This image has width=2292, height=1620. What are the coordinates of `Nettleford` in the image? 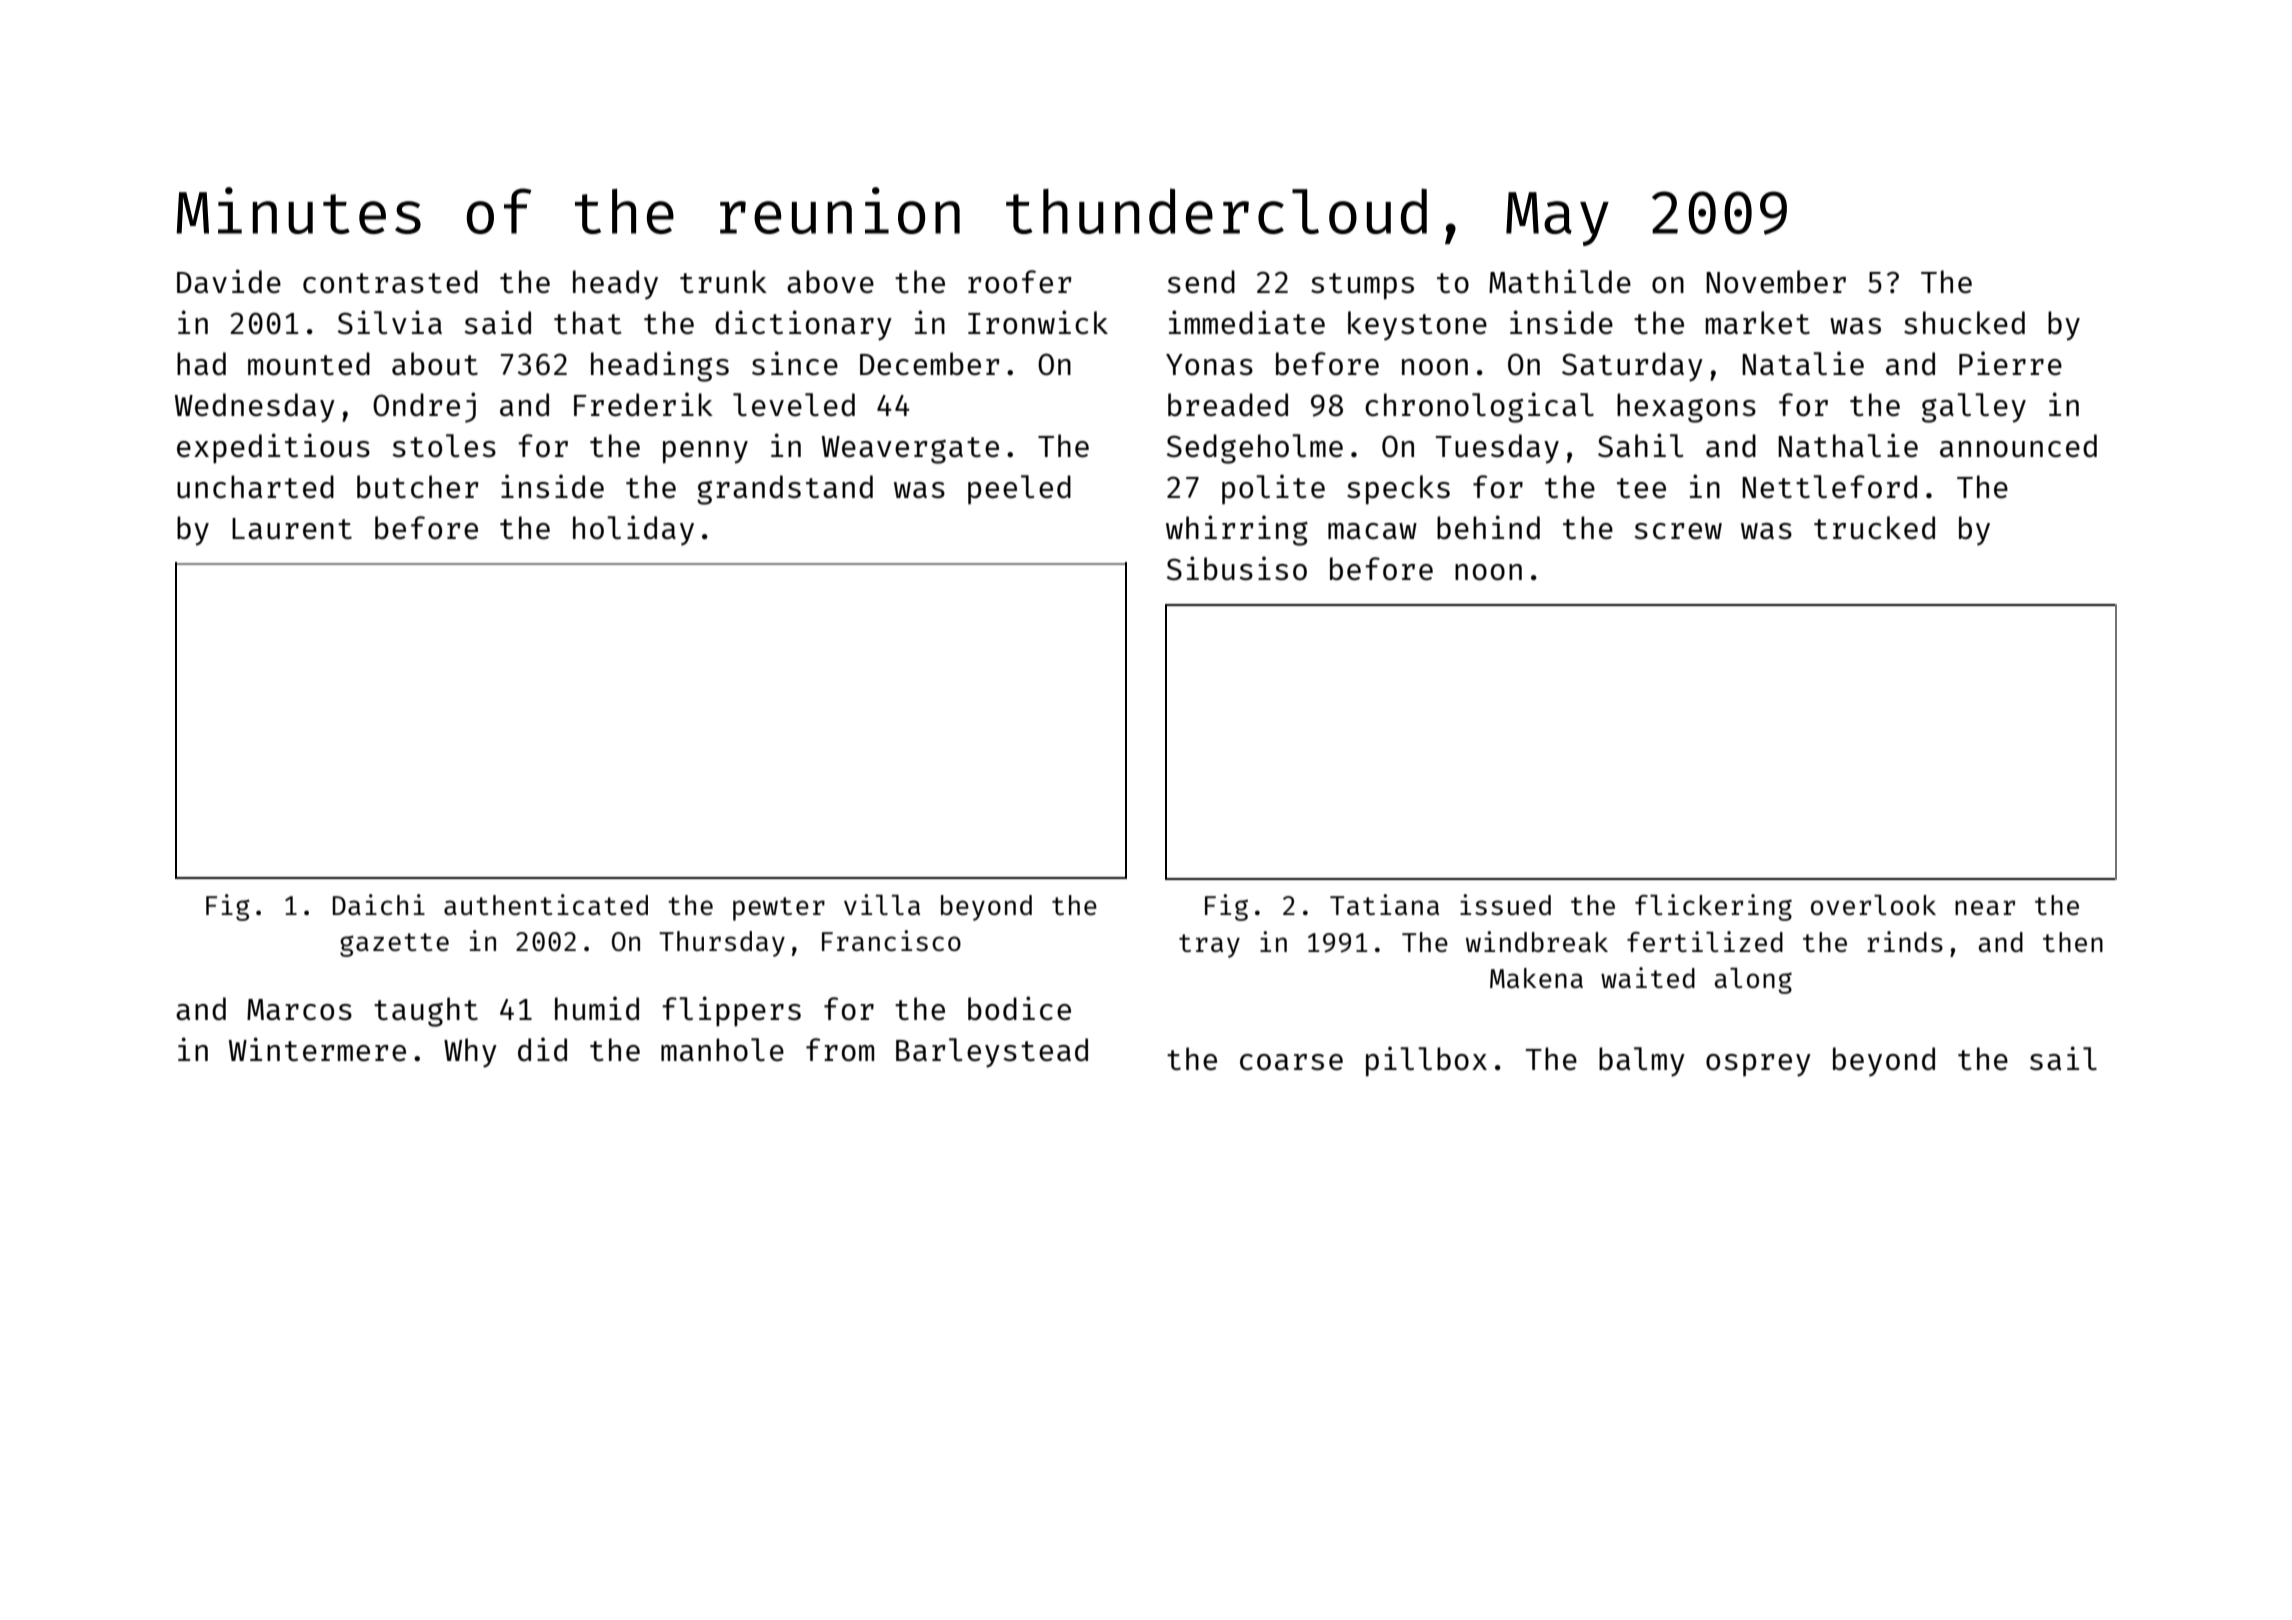 It's located at (1829, 486).
